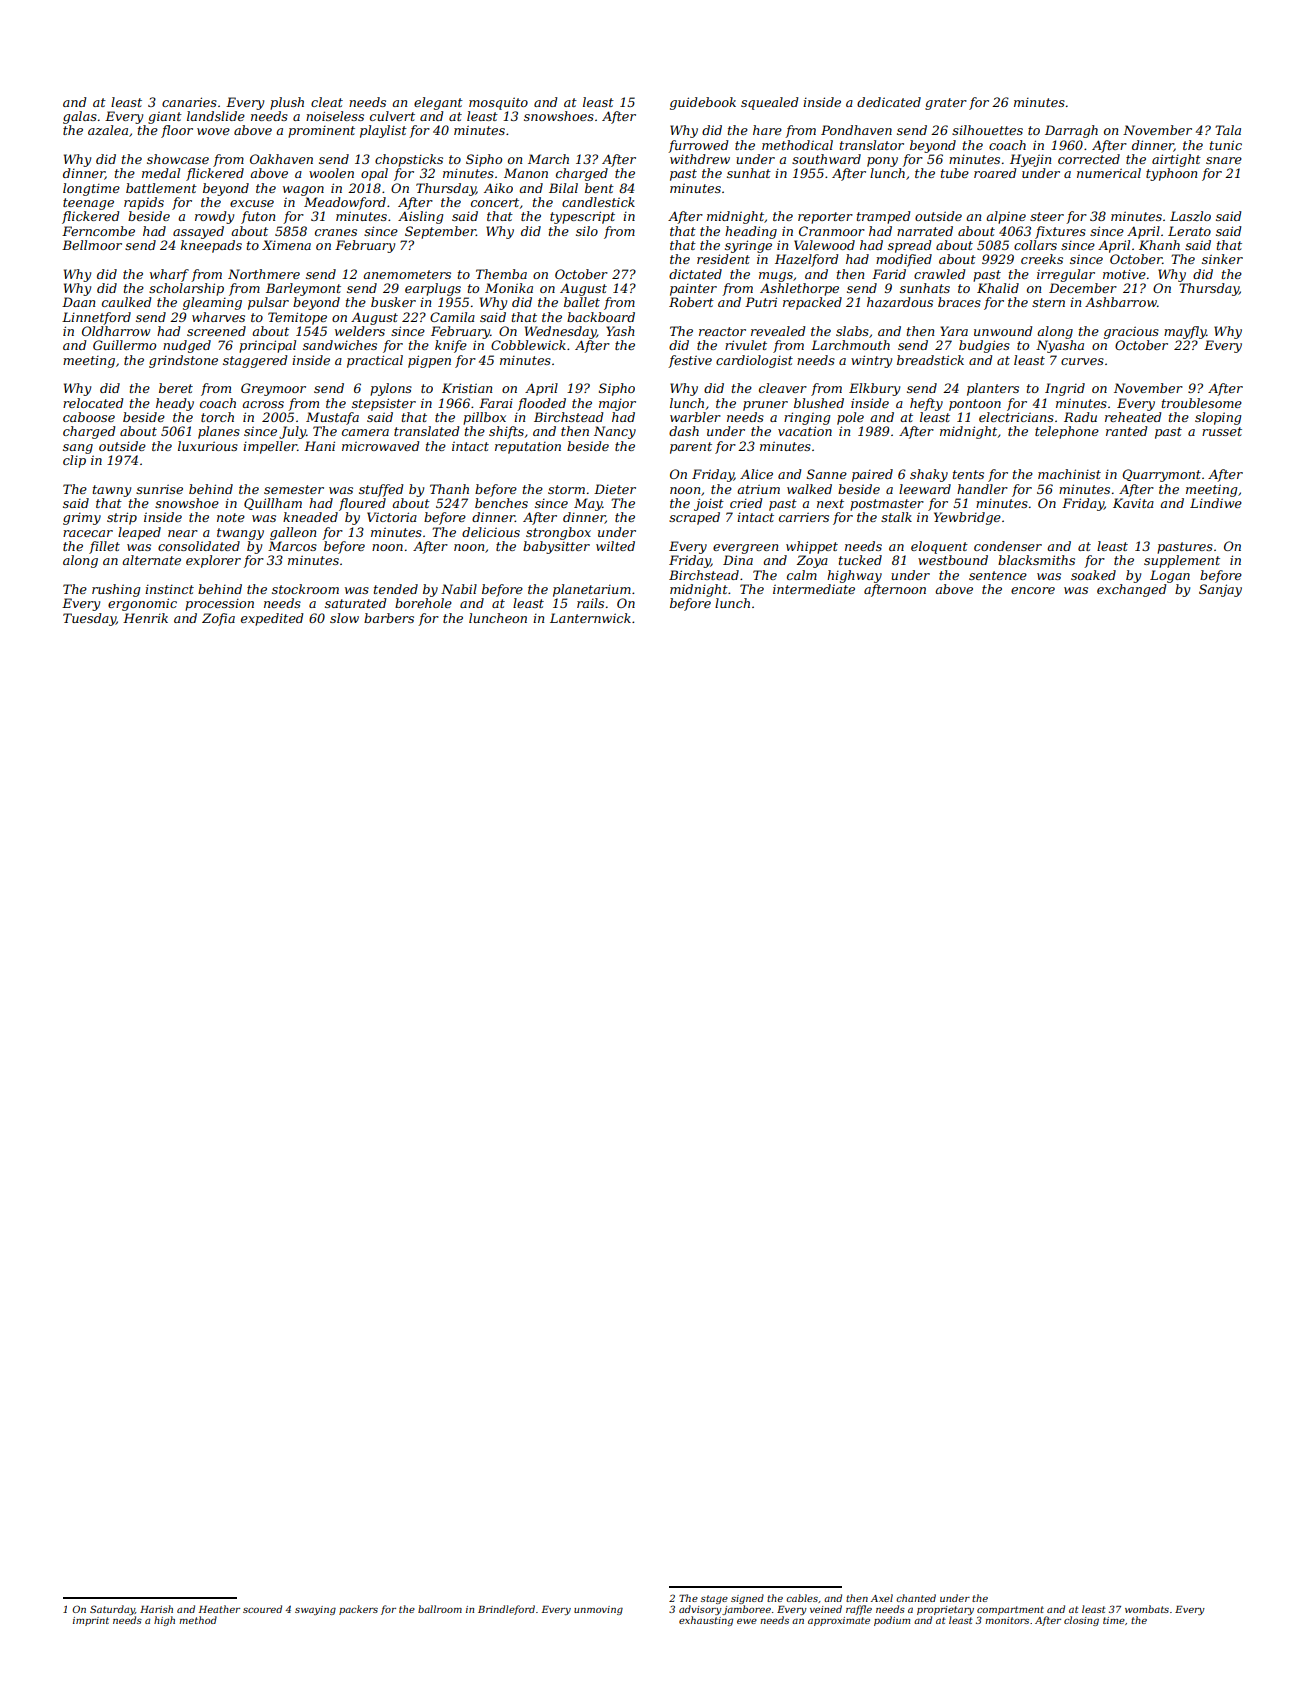  What do you see at coordinates (548, 159) in the screenshot?
I see `March` at bounding box center [548, 159].
